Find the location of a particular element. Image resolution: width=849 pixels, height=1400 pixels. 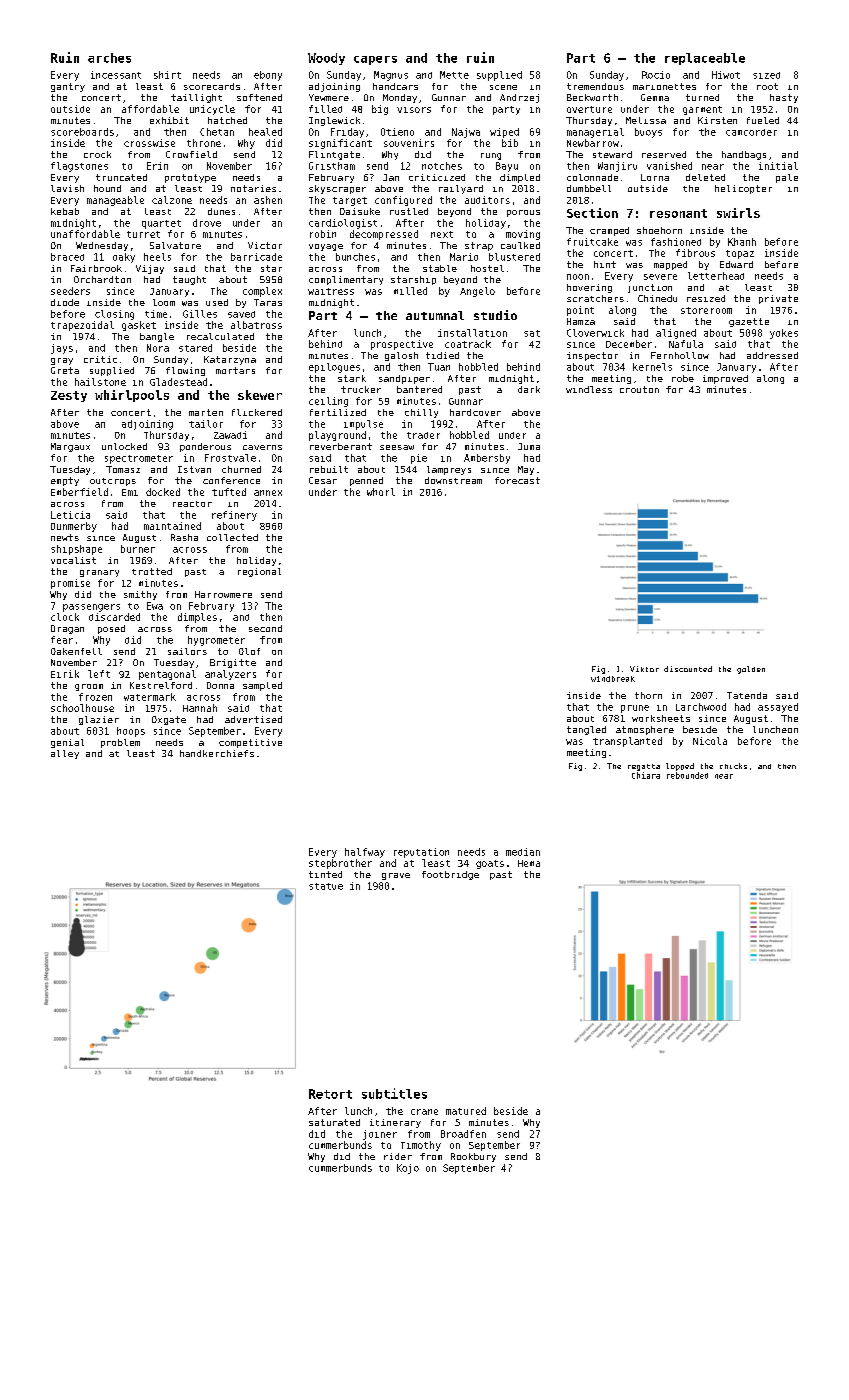

scoreboards is located at coordinates (82, 132).
